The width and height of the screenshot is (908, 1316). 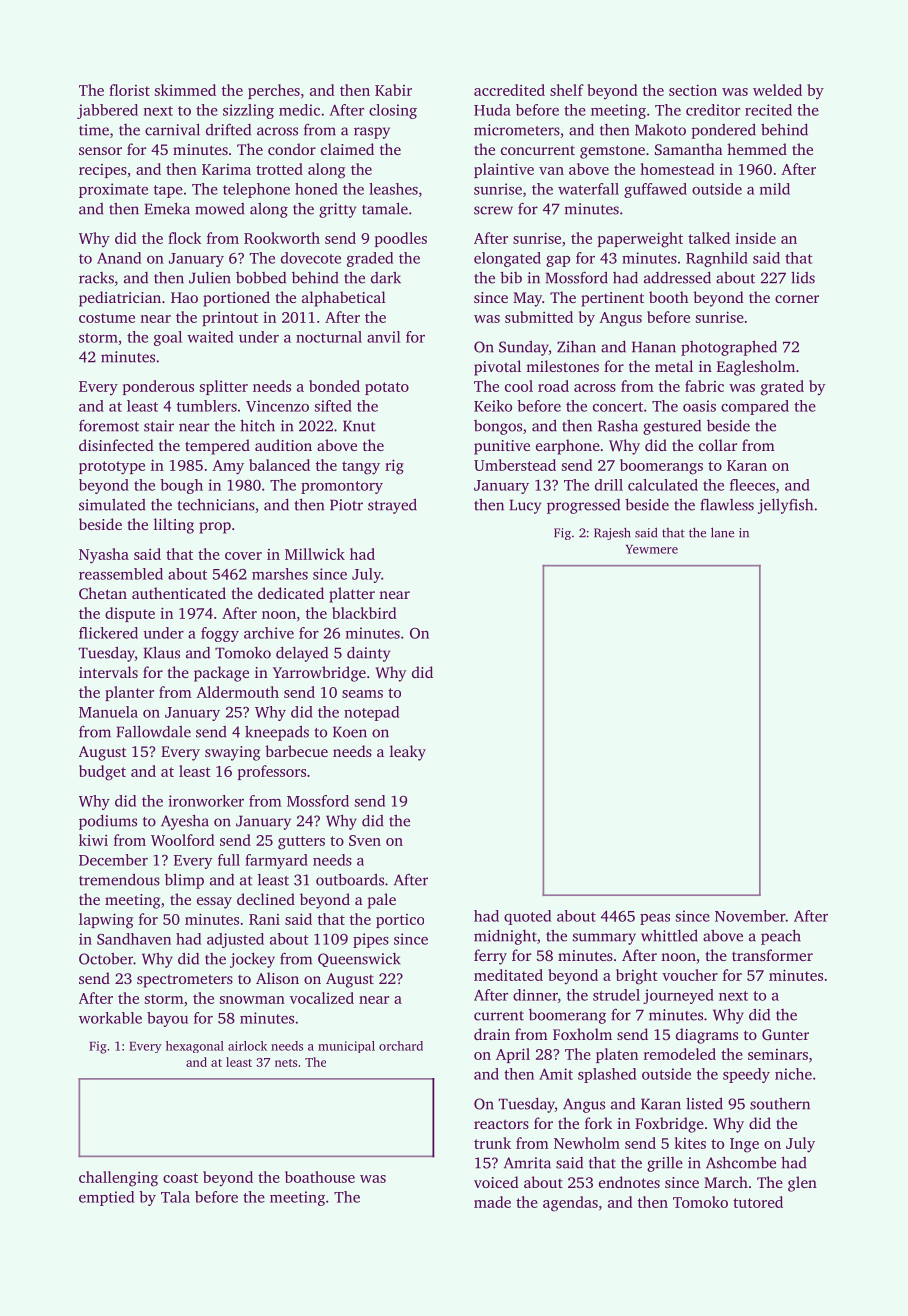 I want to click on jellyfish, so click(x=785, y=506).
